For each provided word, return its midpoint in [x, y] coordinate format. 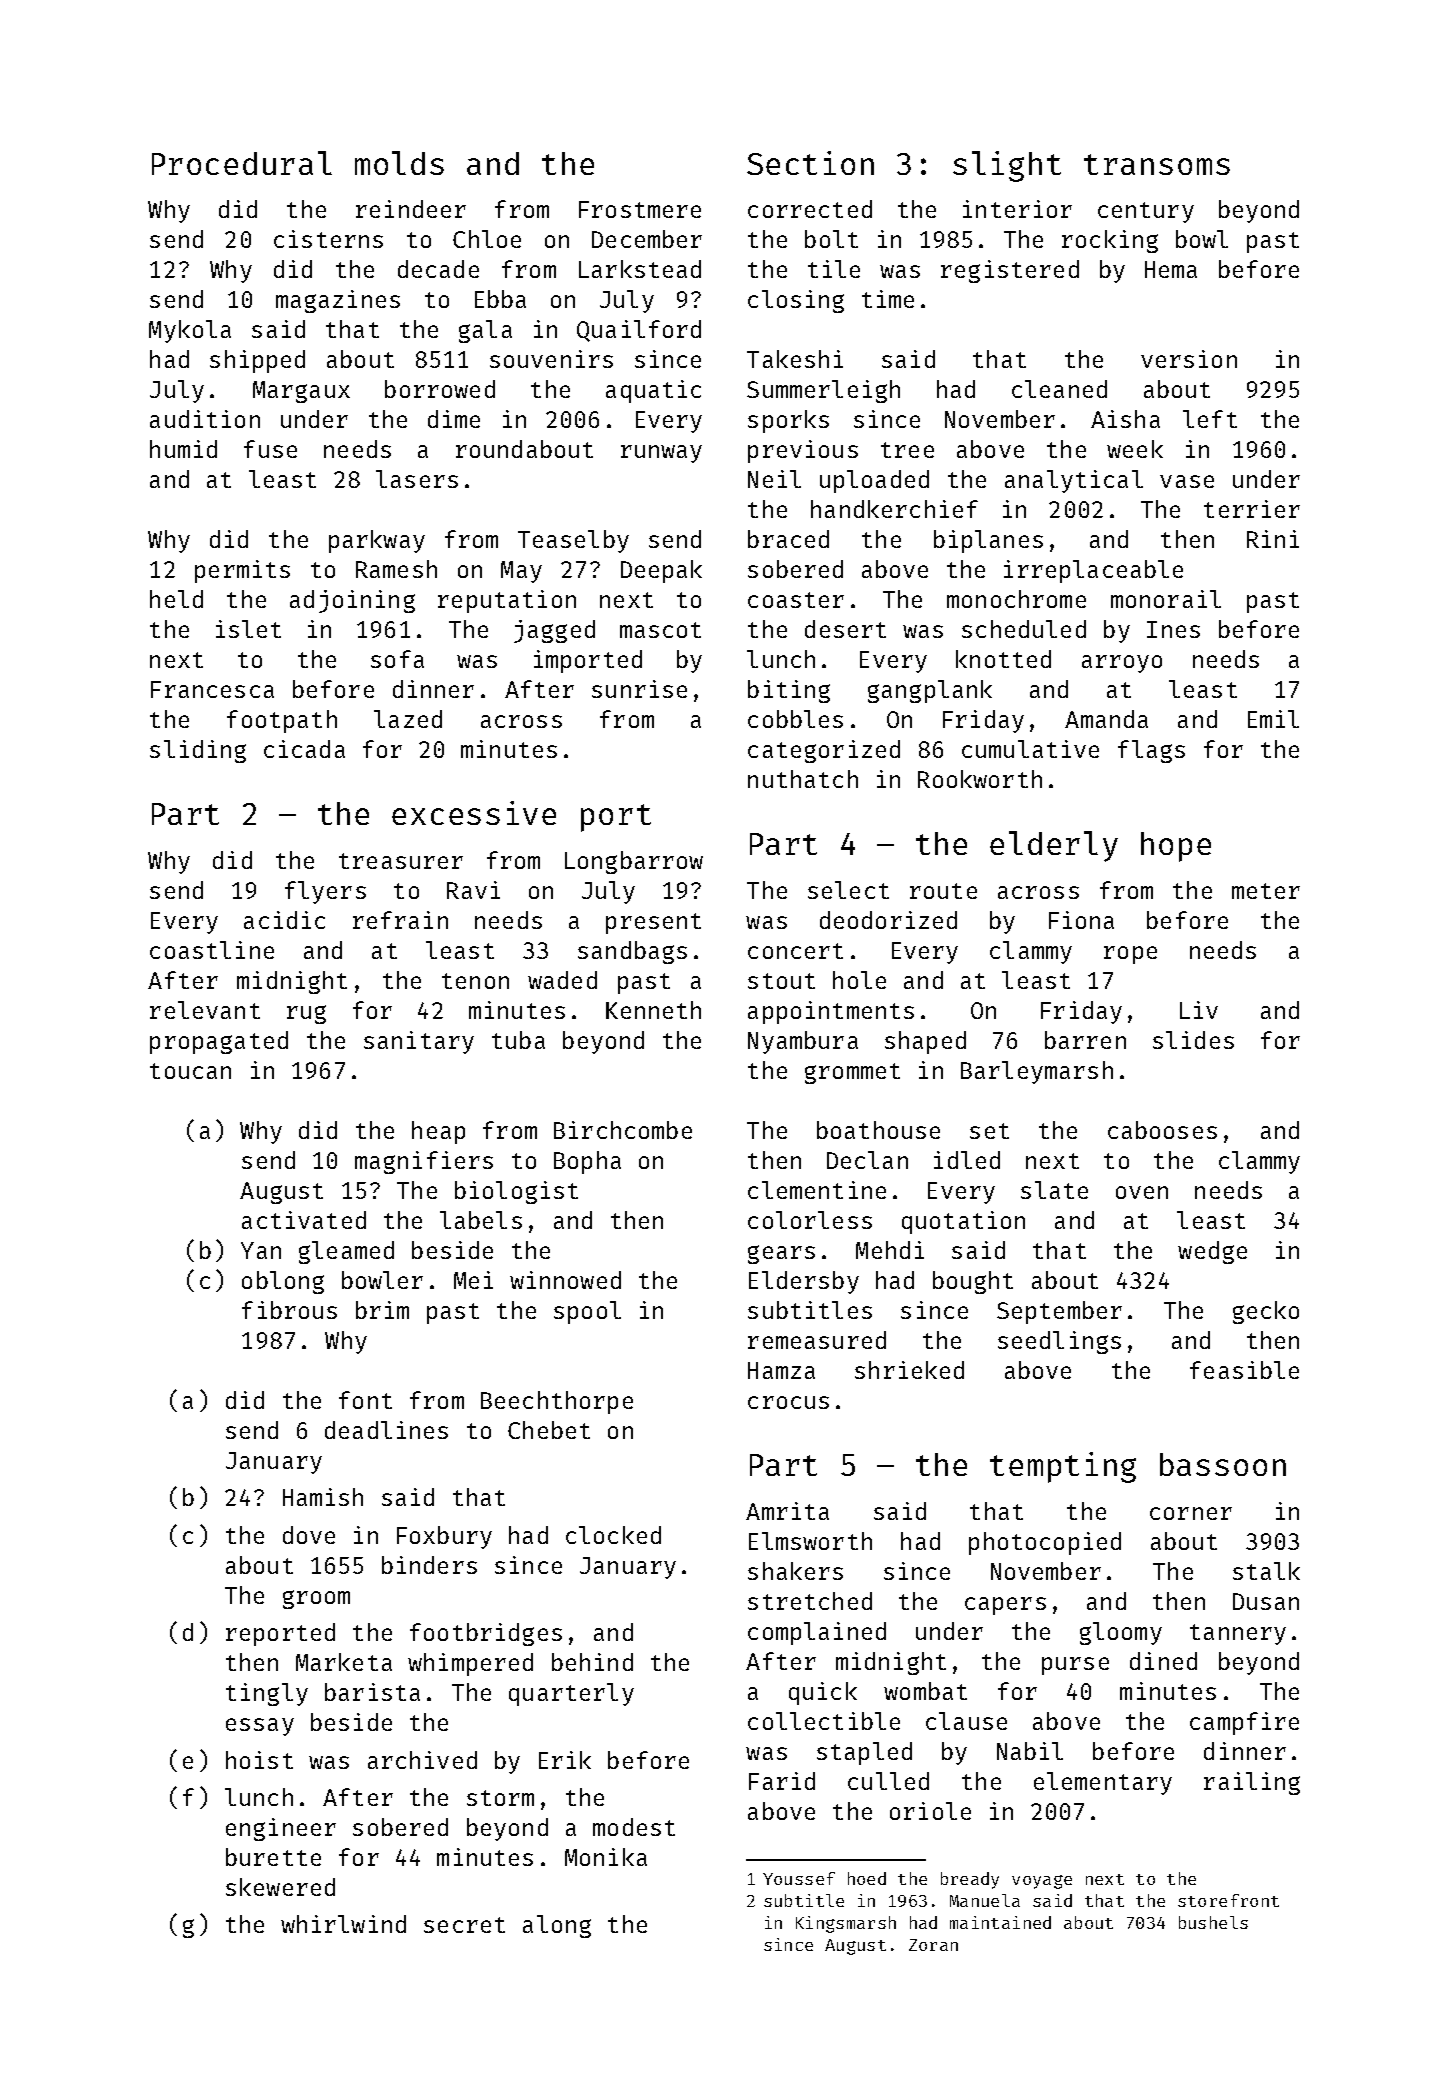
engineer [281, 1829]
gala [485, 331]
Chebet [549, 1430]
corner [1191, 1513]
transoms [1157, 164]
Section [810, 163]
